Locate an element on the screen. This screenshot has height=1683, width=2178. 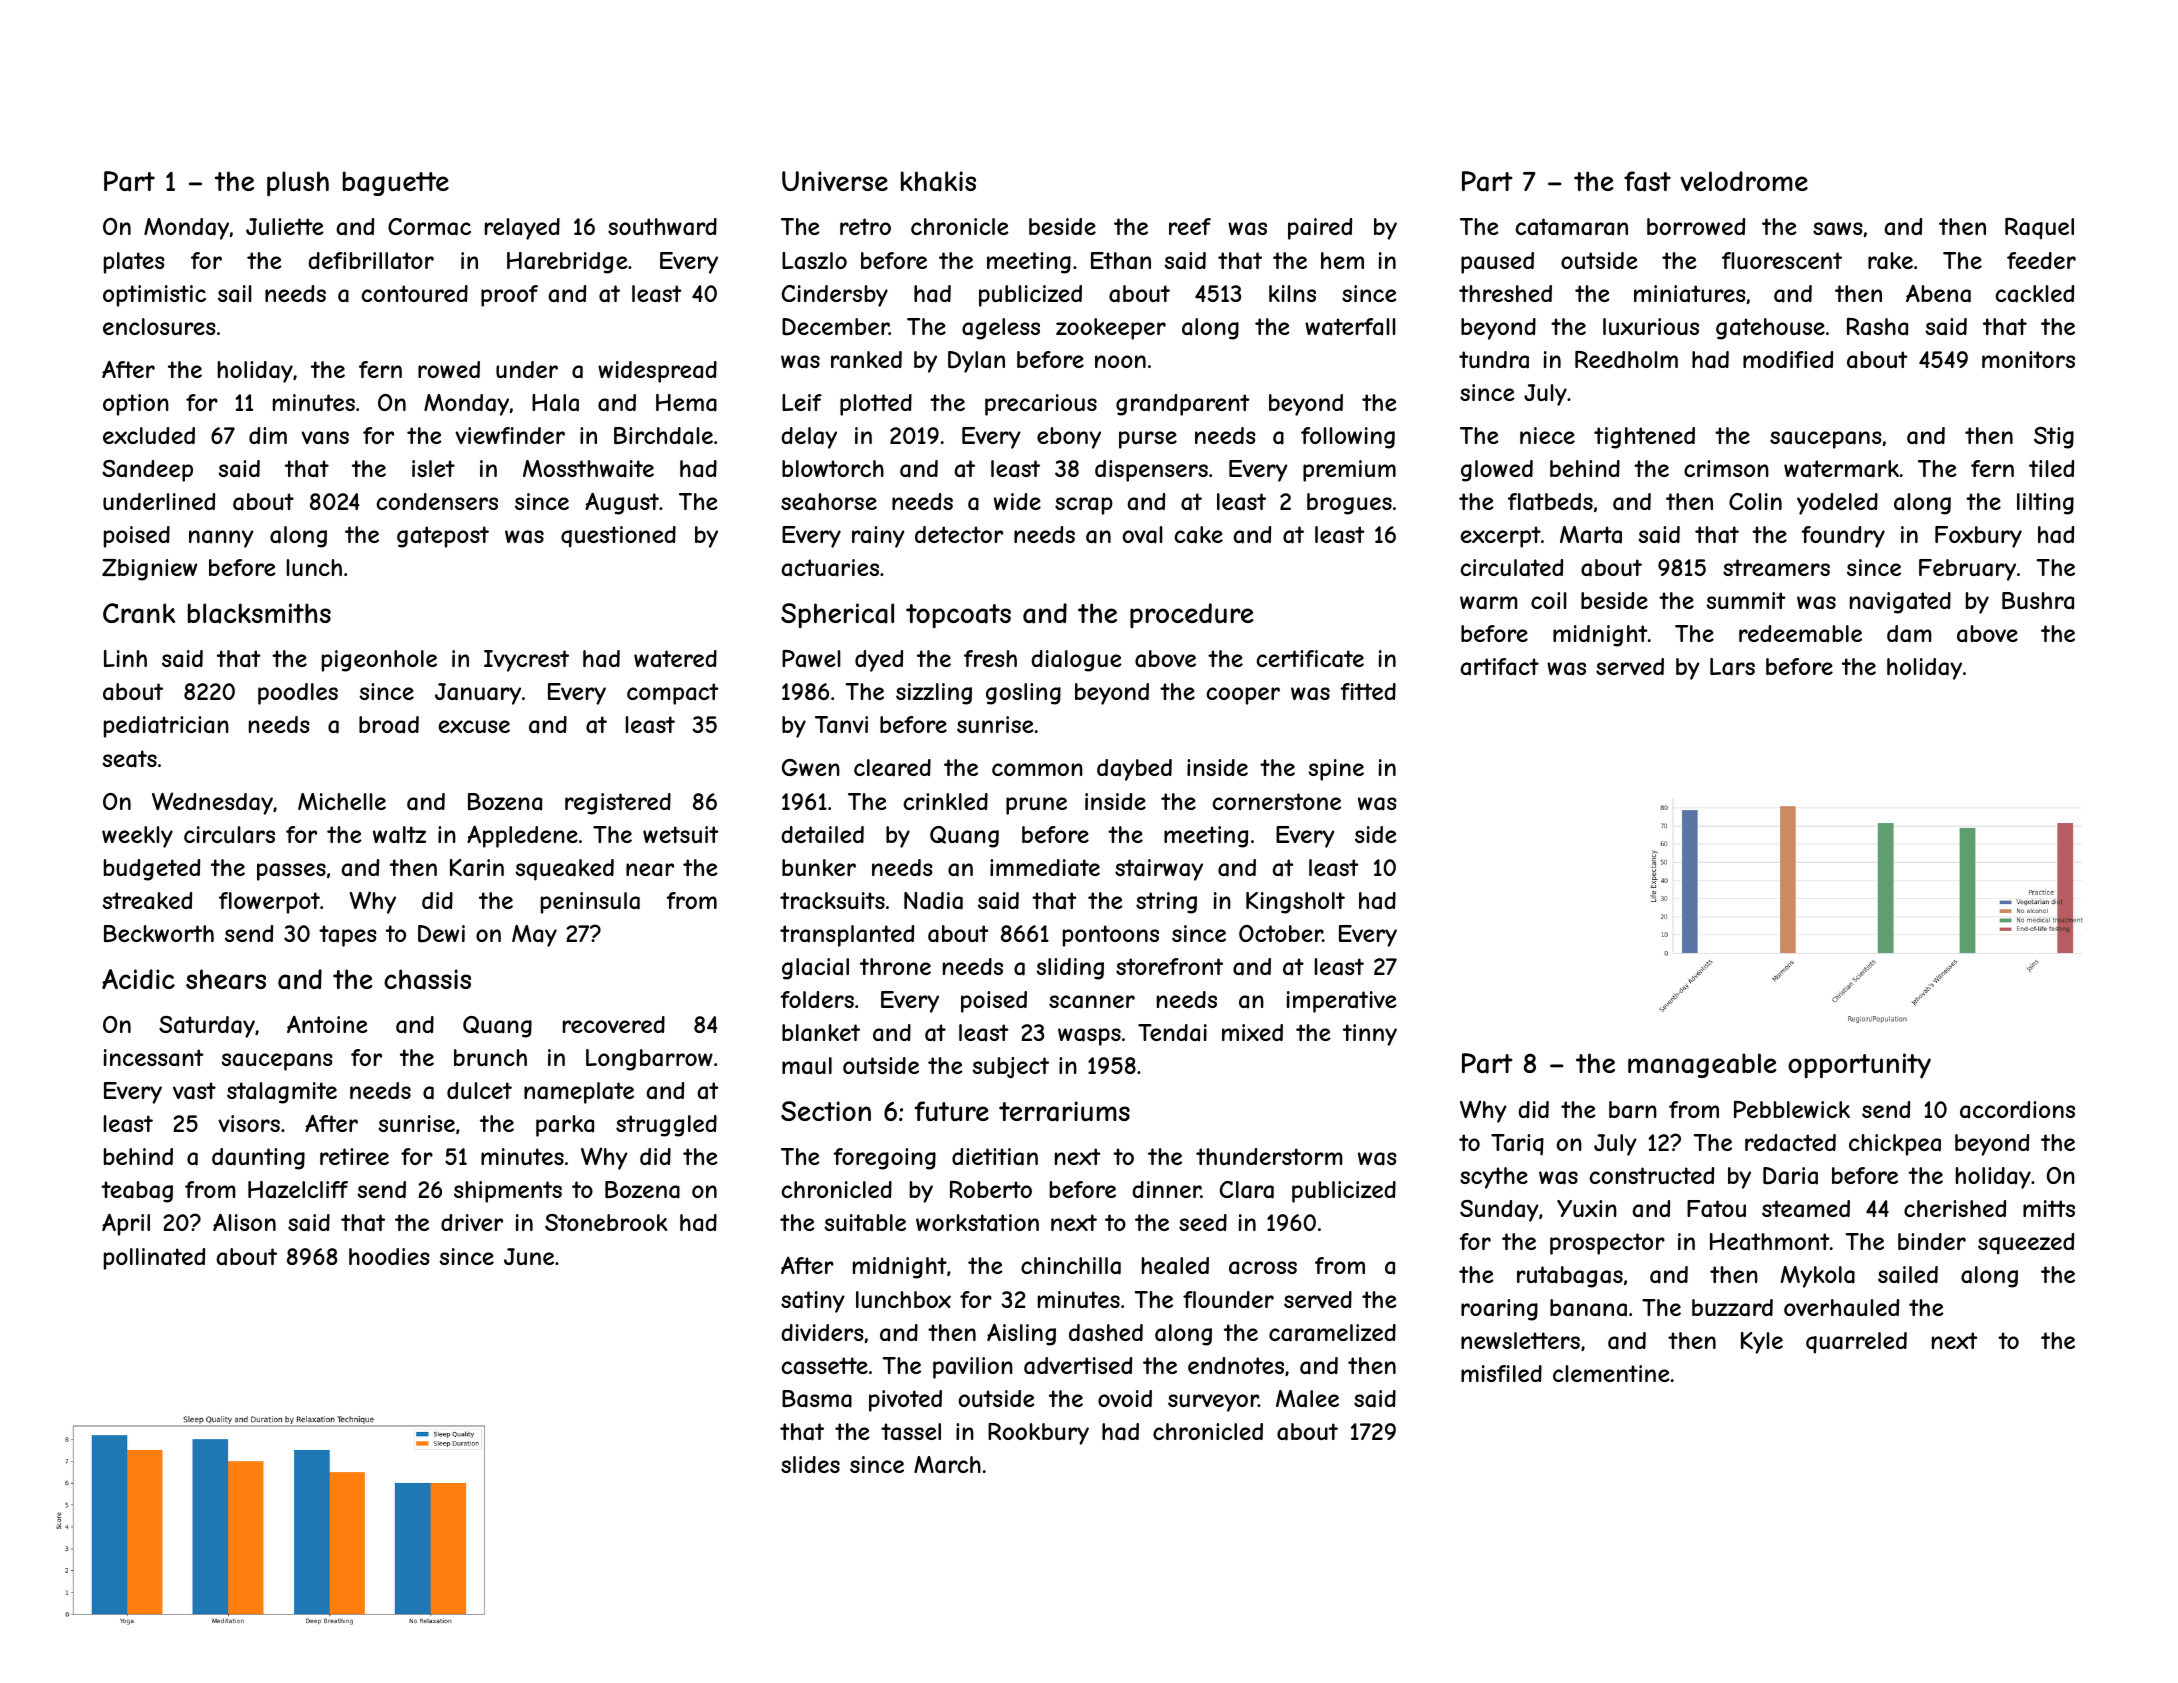
tapes is located at coordinates (348, 936).
